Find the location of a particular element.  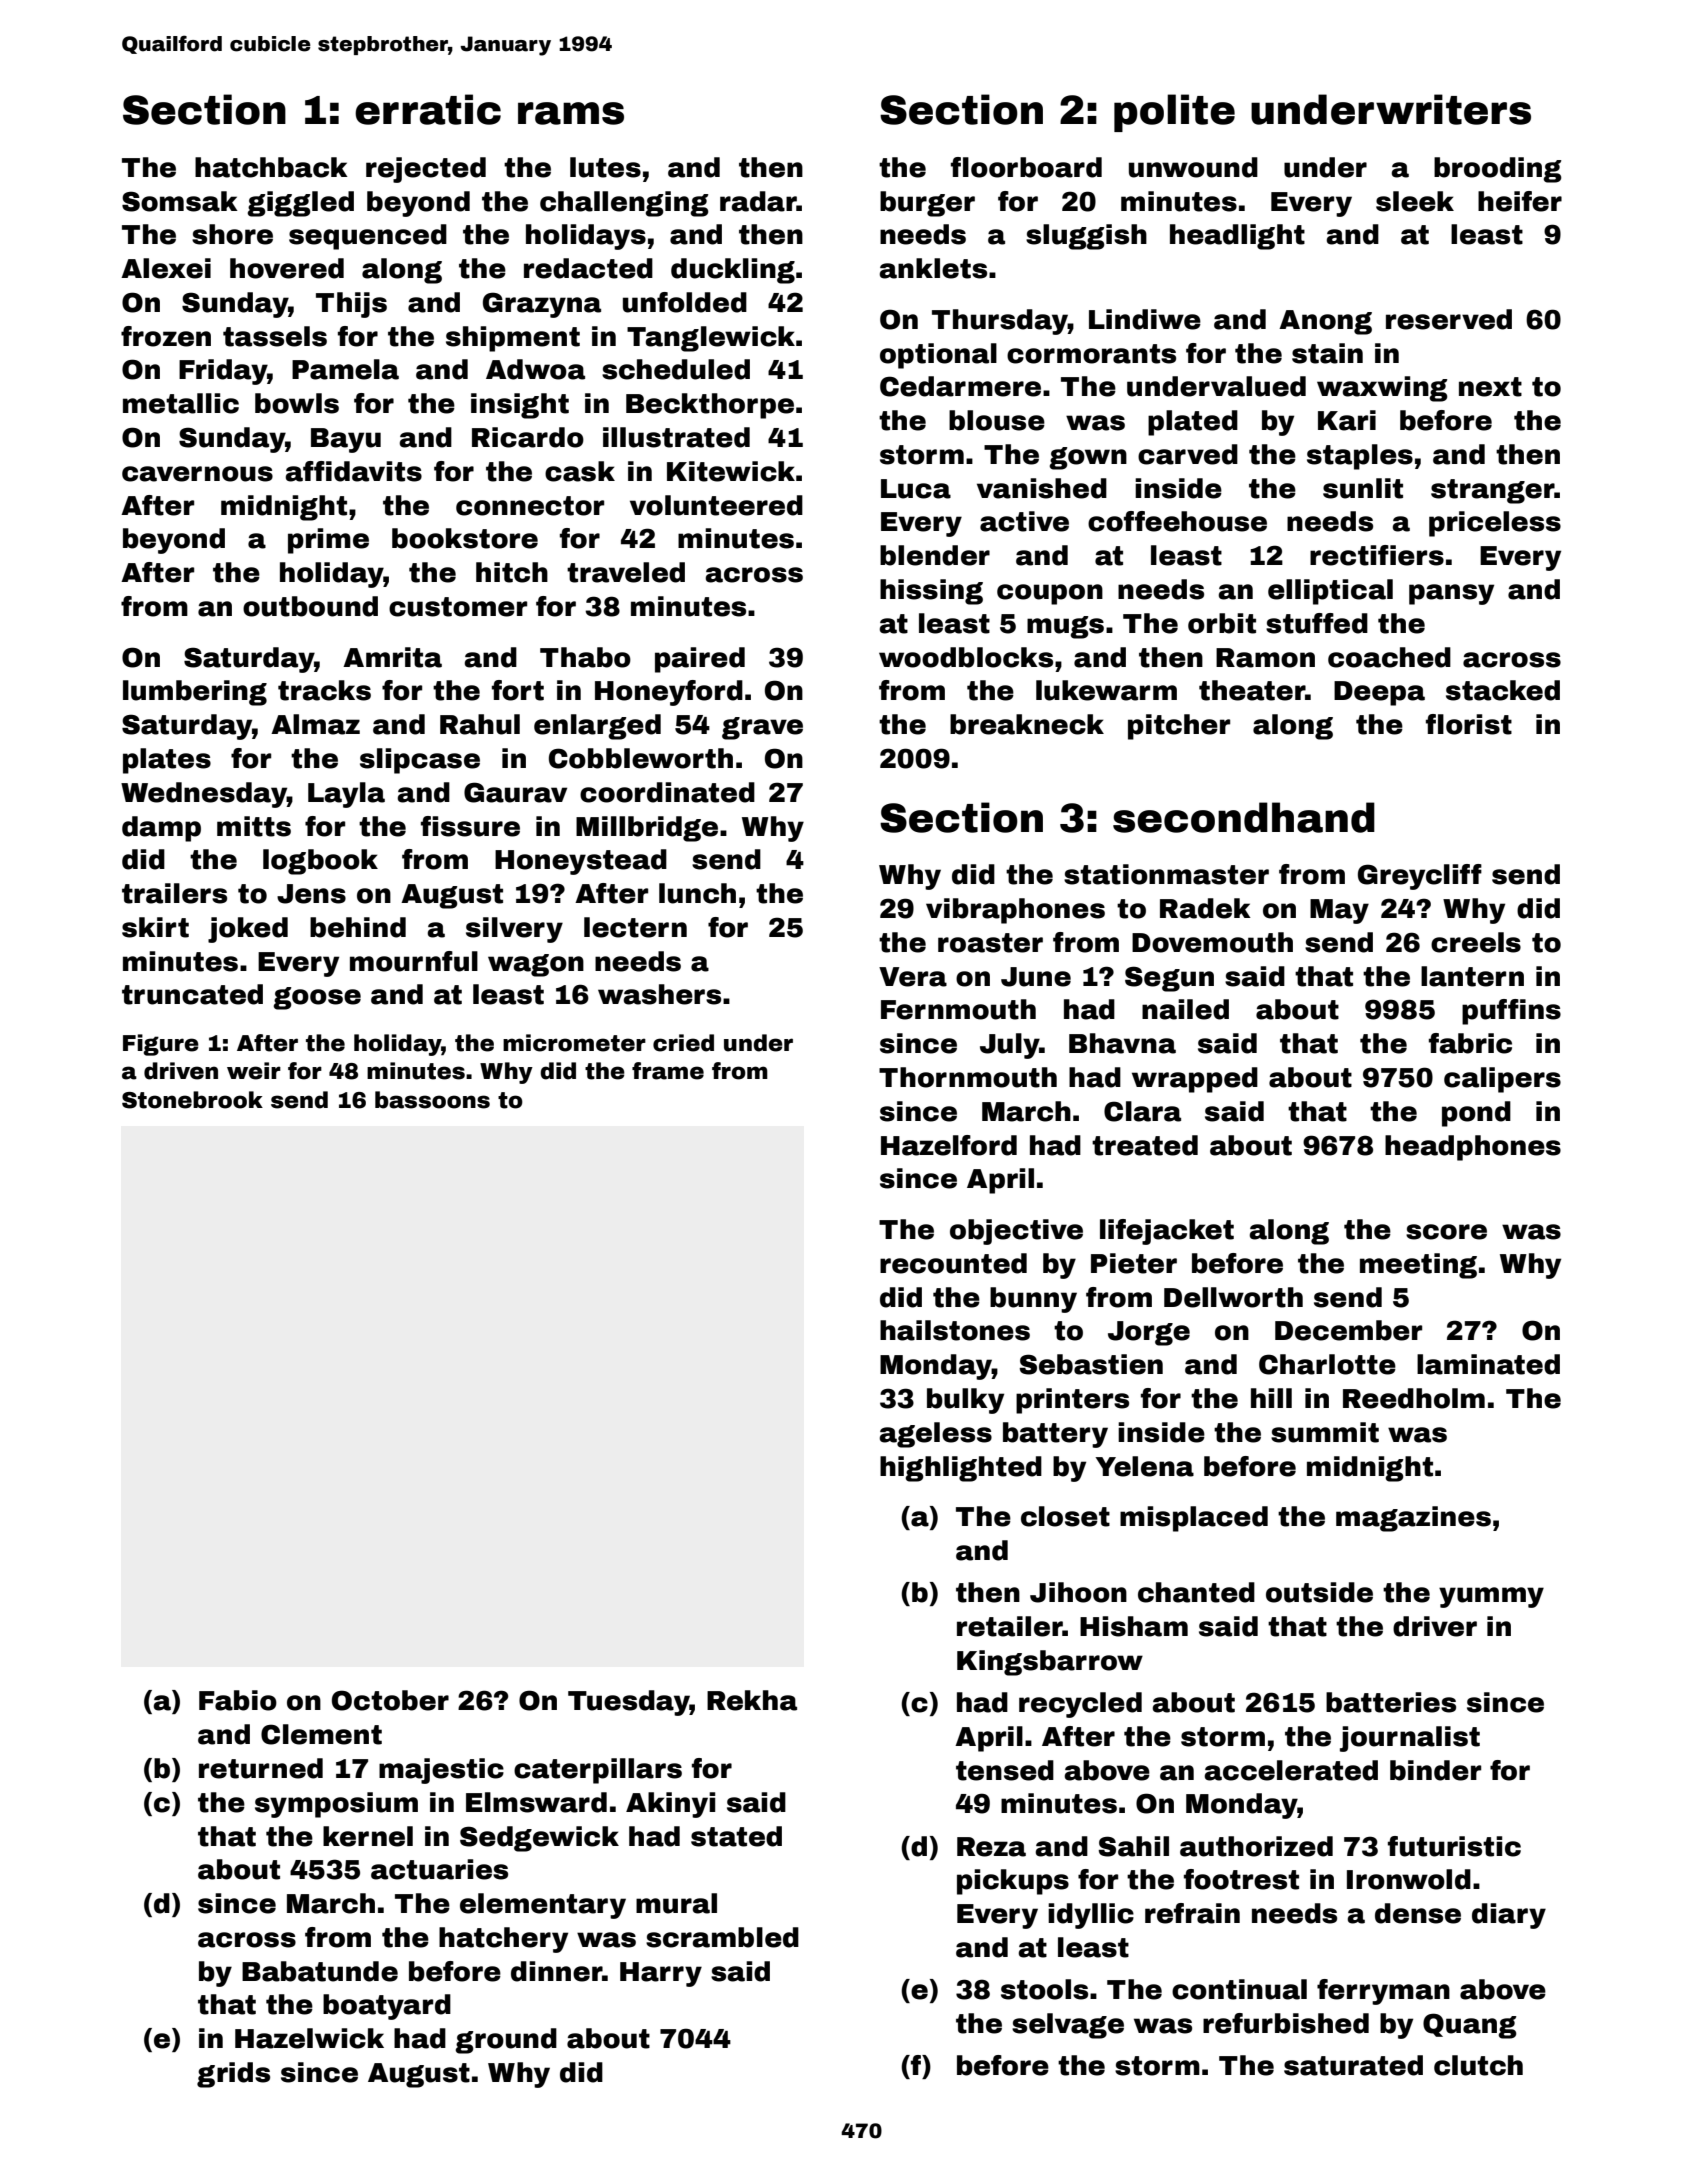

grids is located at coordinates (233, 2075).
